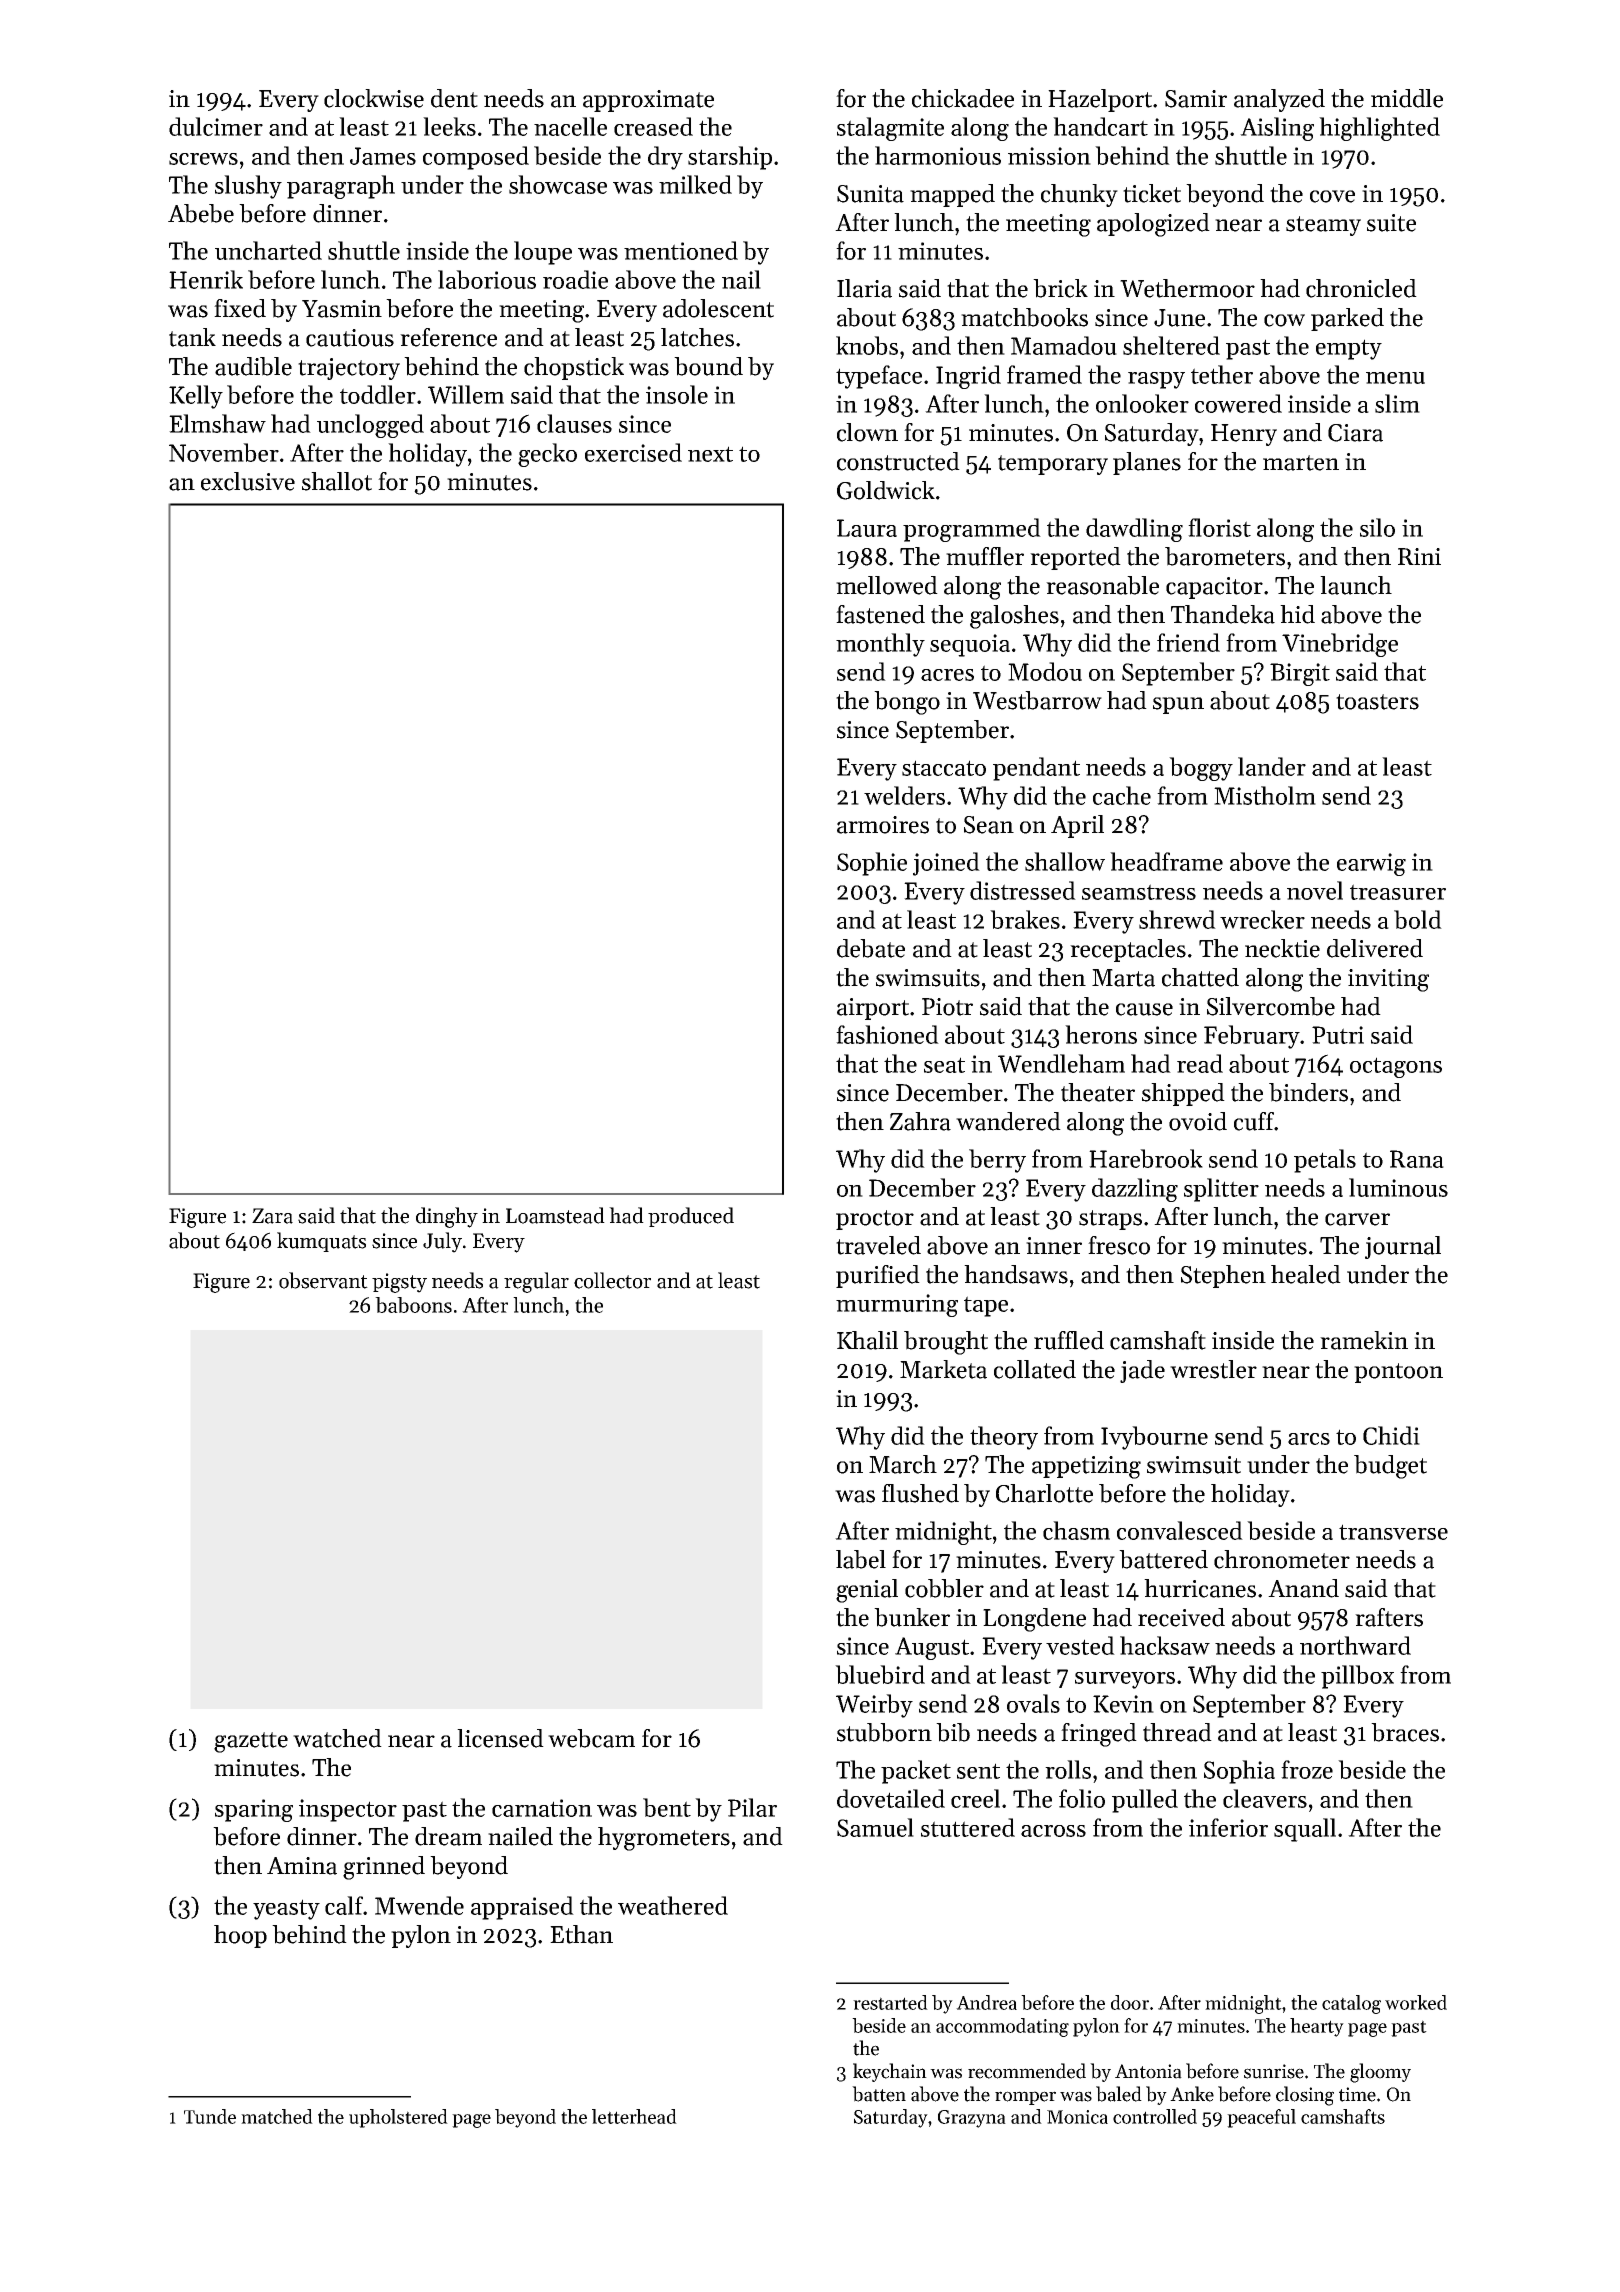  Describe the element at coordinates (867, 1340) in the screenshot. I see `Khalil` at that location.
